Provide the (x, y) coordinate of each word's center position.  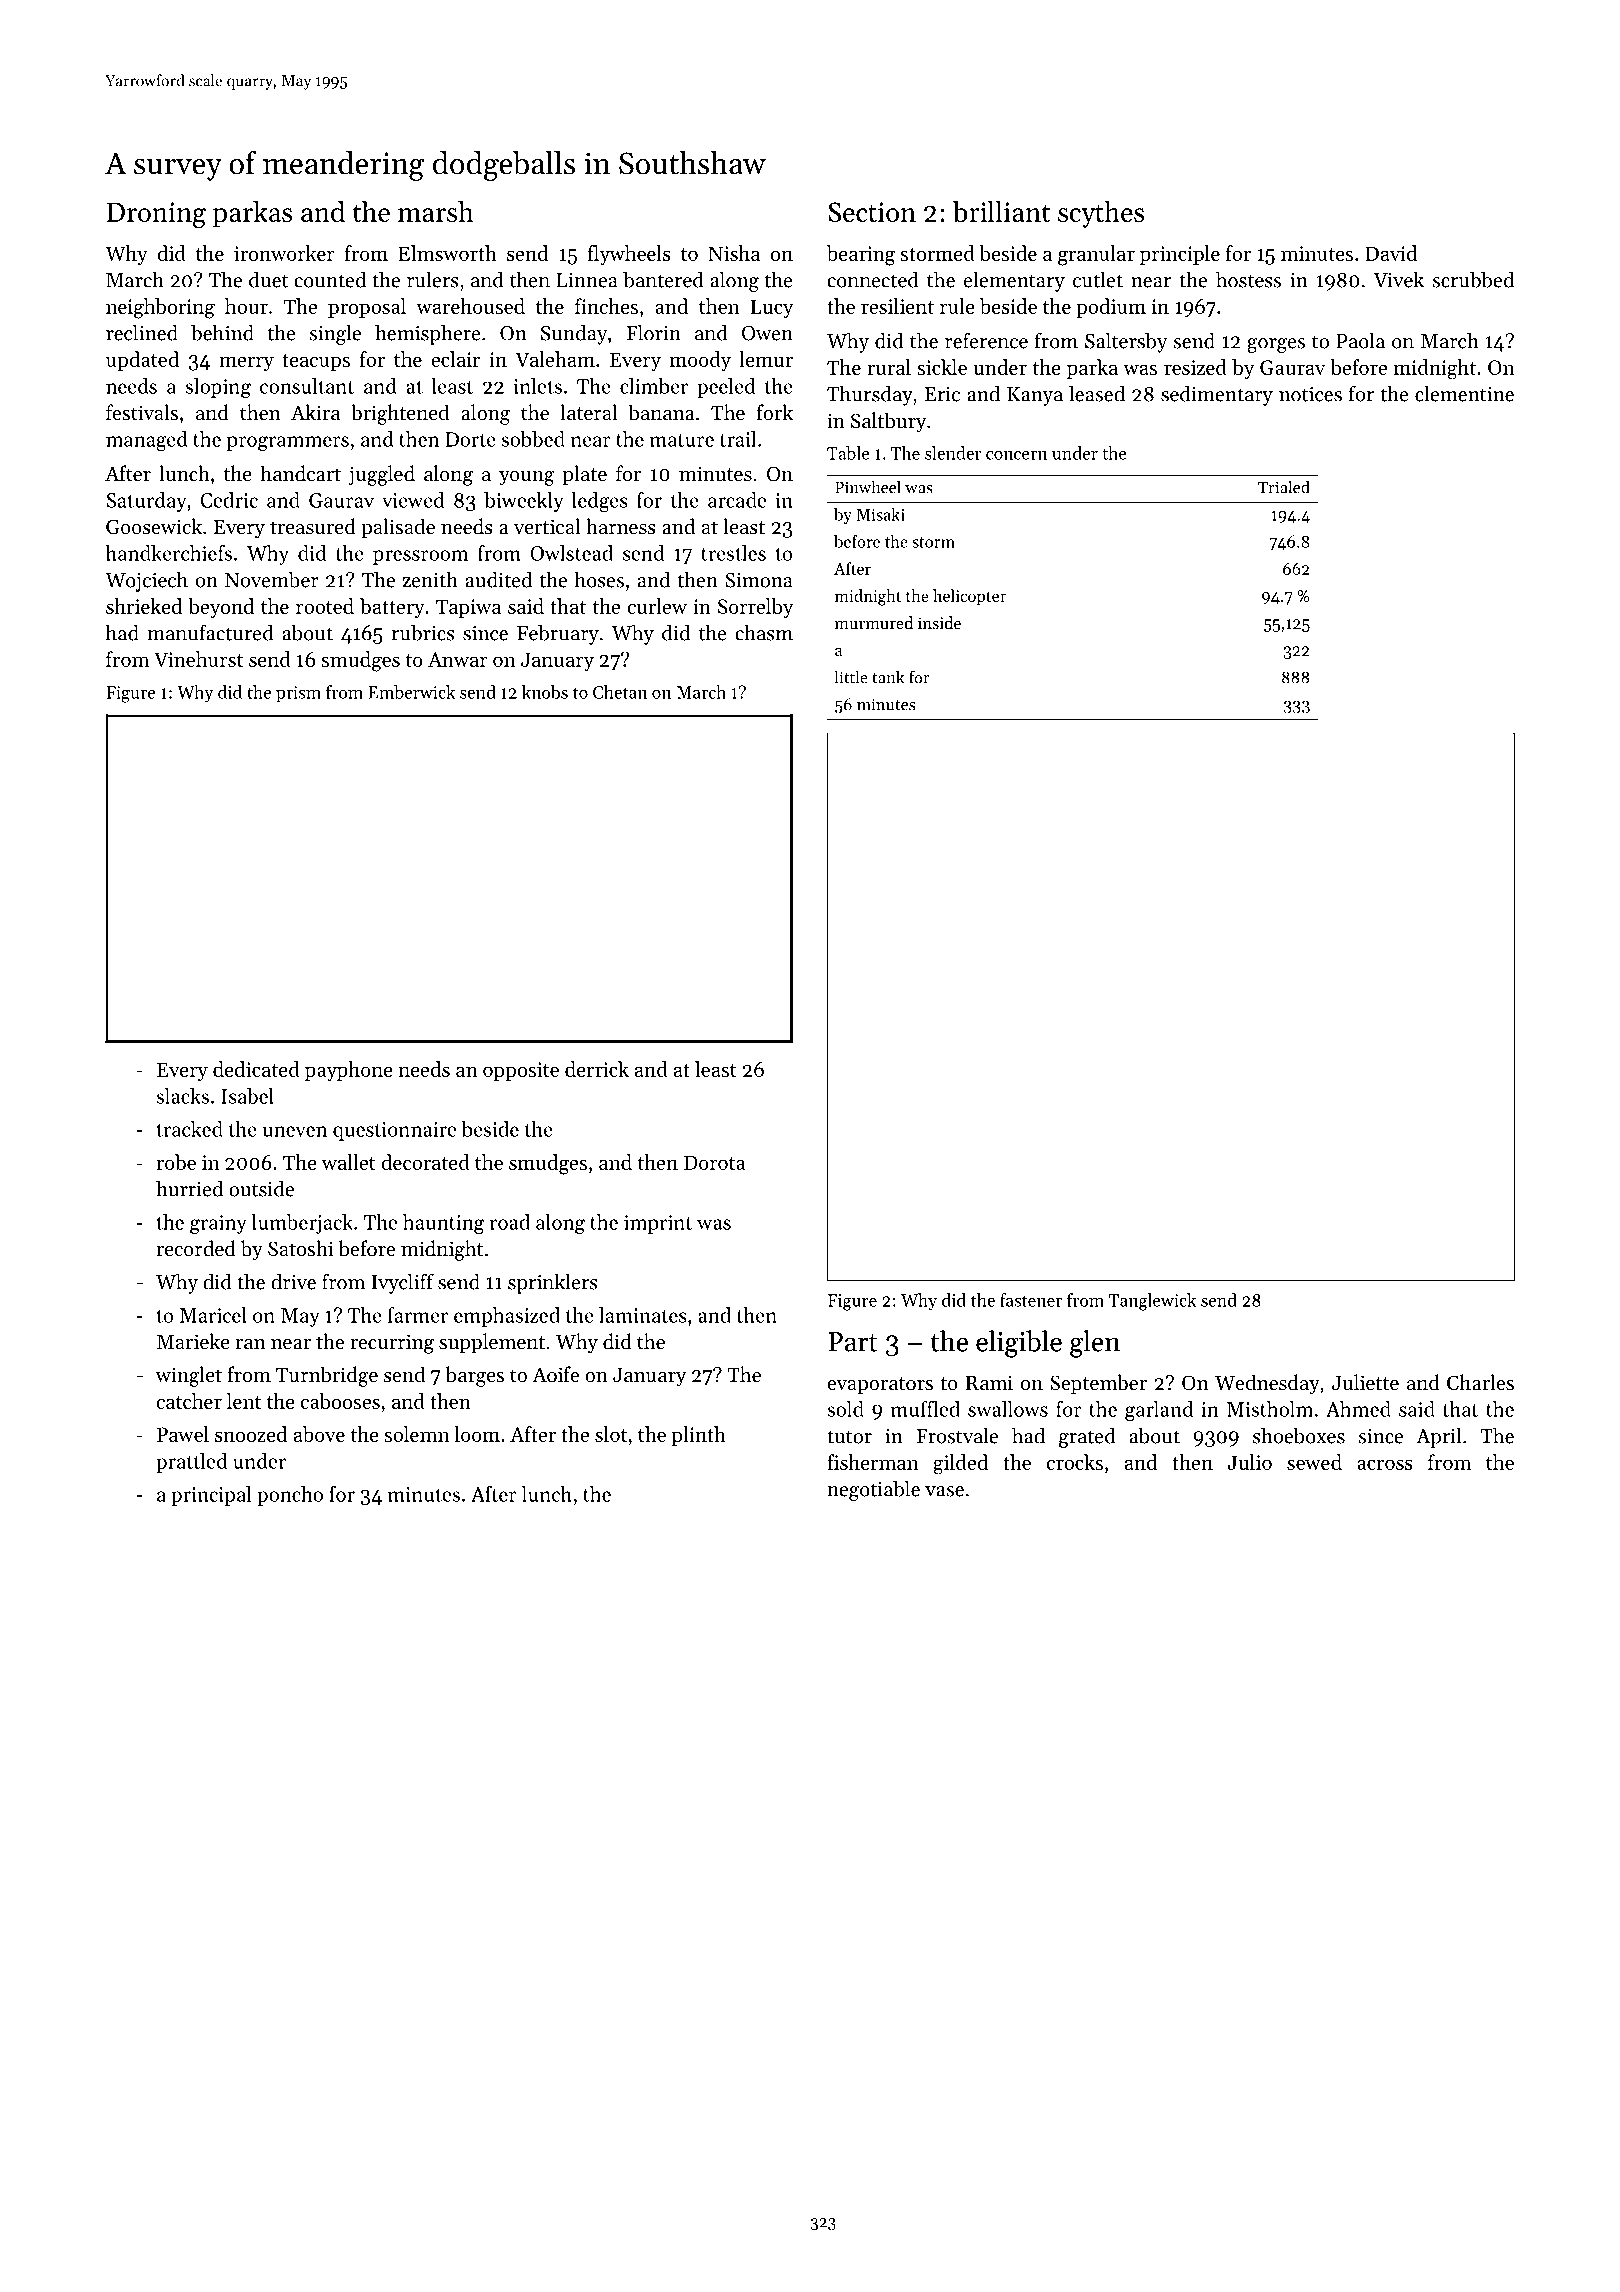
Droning (156, 215)
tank (888, 677)
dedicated (256, 1069)
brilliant (1002, 211)
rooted (325, 606)
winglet (188, 1376)
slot (611, 1434)
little (851, 677)
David (1391, 253)
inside (939, 622)
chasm (764, 633)
